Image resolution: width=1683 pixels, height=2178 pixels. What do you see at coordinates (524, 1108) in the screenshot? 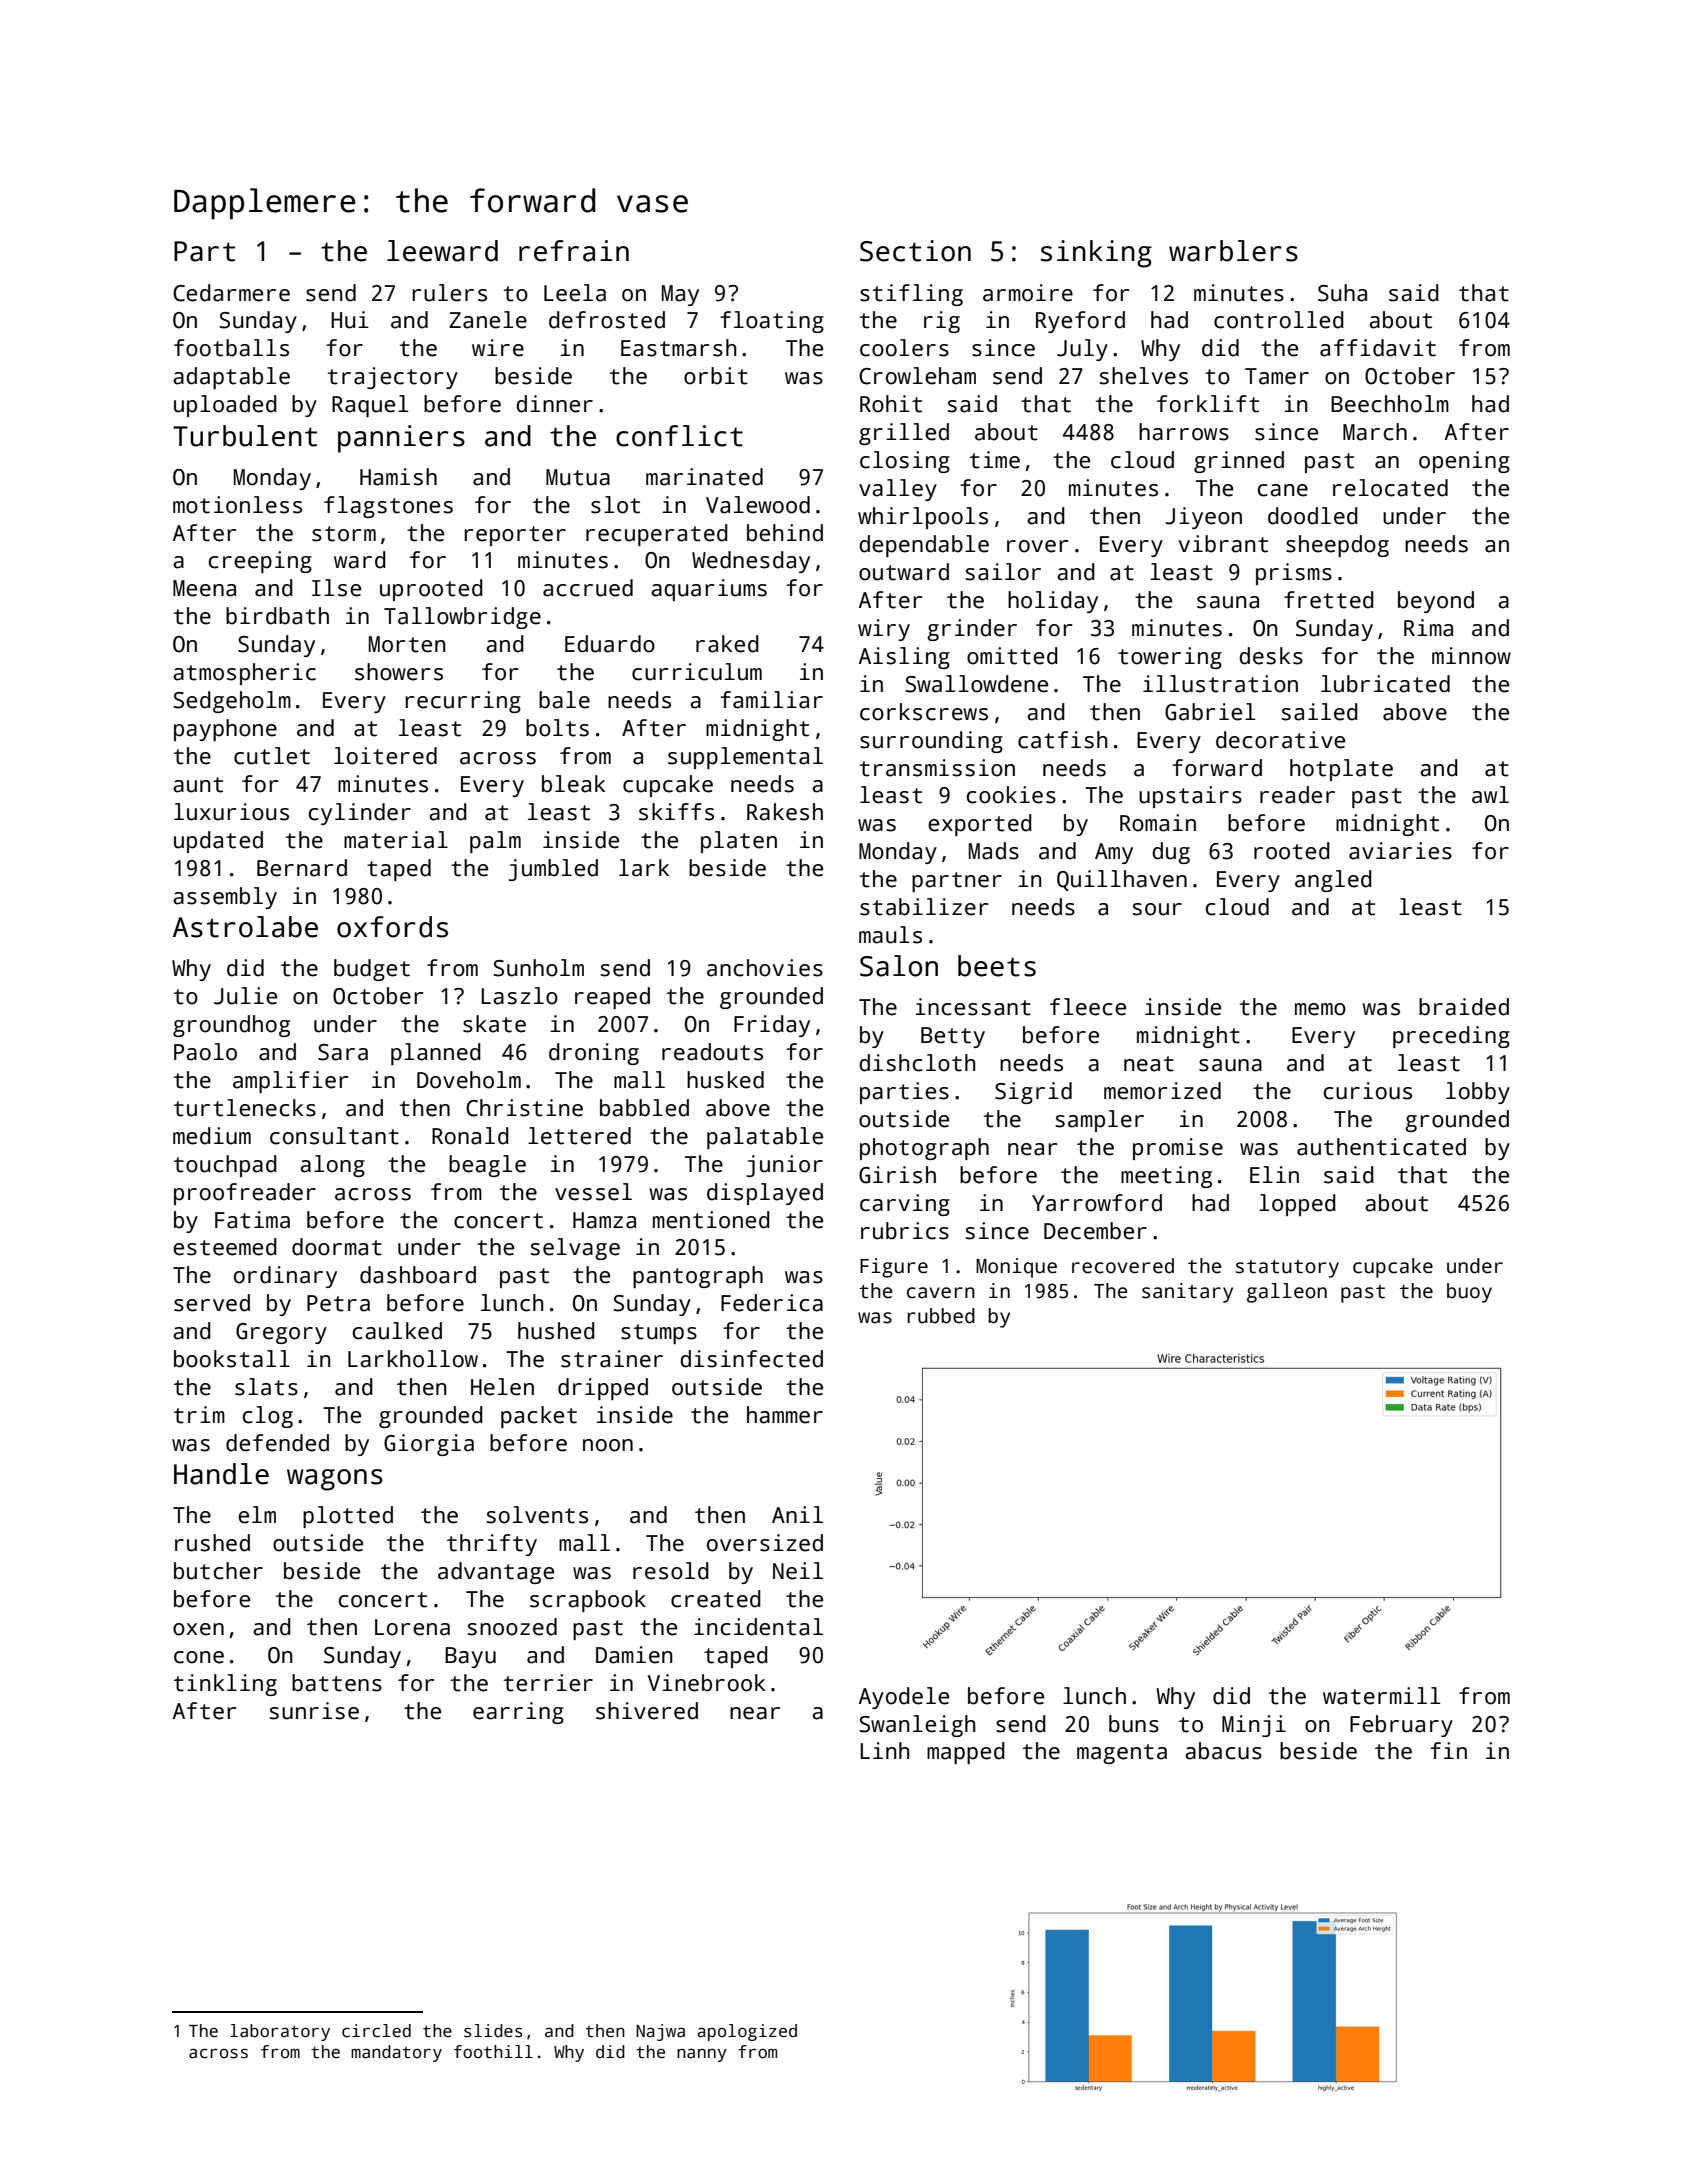
I see `Christine` at bounding box center [524, 1108].
